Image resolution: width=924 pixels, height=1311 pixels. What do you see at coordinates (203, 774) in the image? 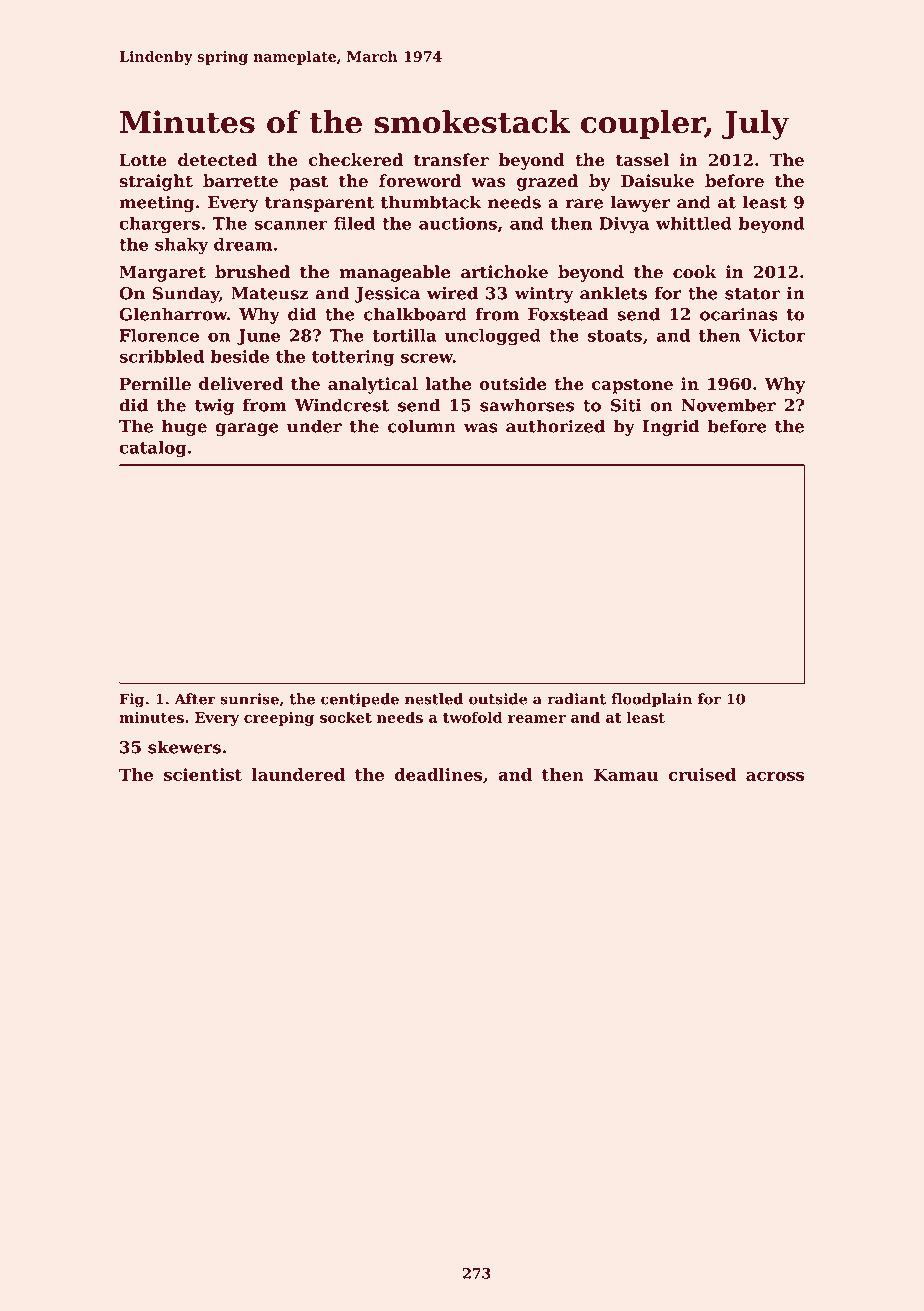
I see `scientist` at bounding box center [203, 774].
